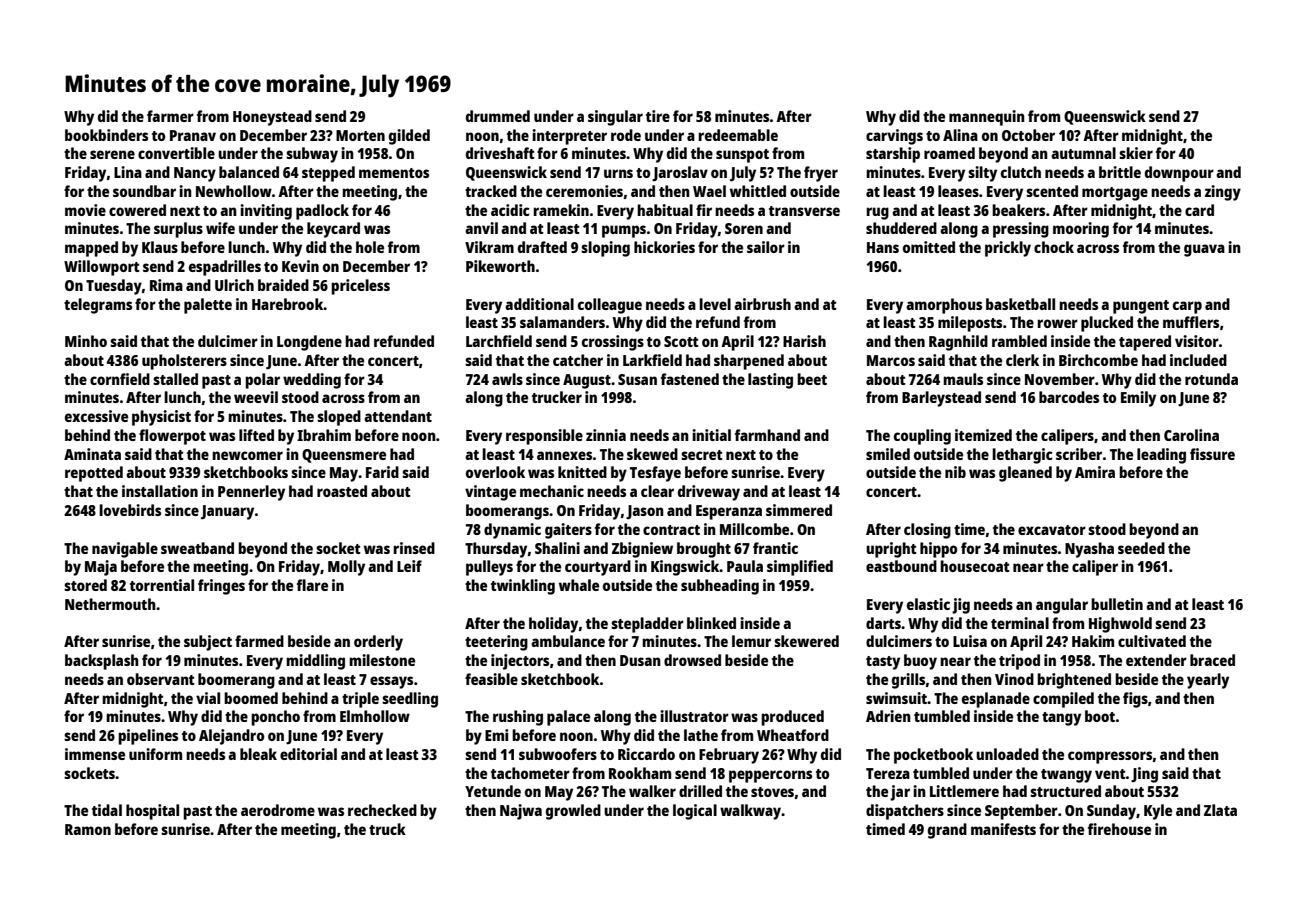 The height and width of the screenshot is (924, 1308). What do you see at coordinates (85, 585) in the screenshot?
I see `stored` at bounding box center [85, 585].
